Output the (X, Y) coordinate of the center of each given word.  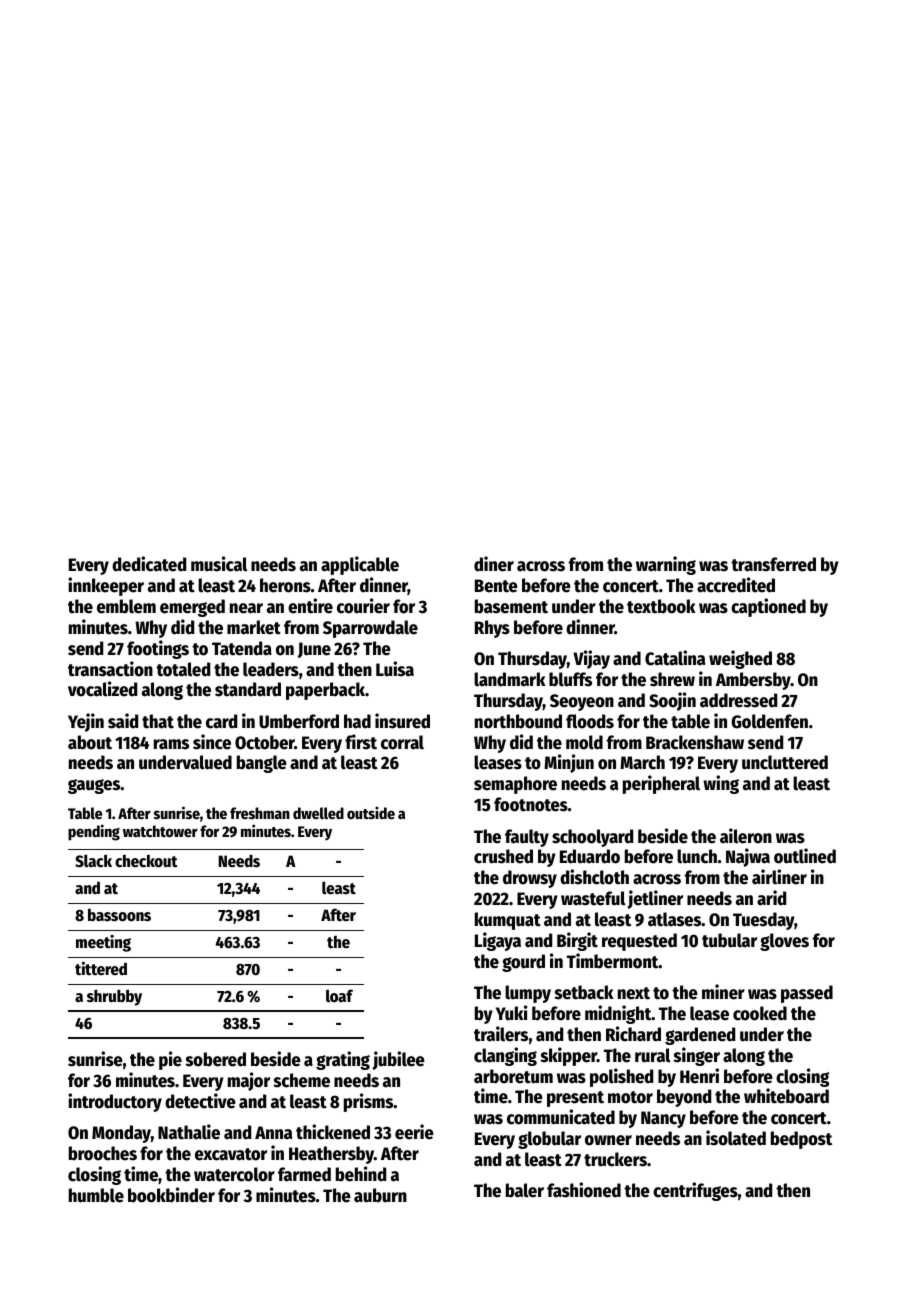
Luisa (395, 669)
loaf (339, 995)
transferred (773, 564)
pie (170, 1060)
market (254, 627)
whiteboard (786, 1096)
